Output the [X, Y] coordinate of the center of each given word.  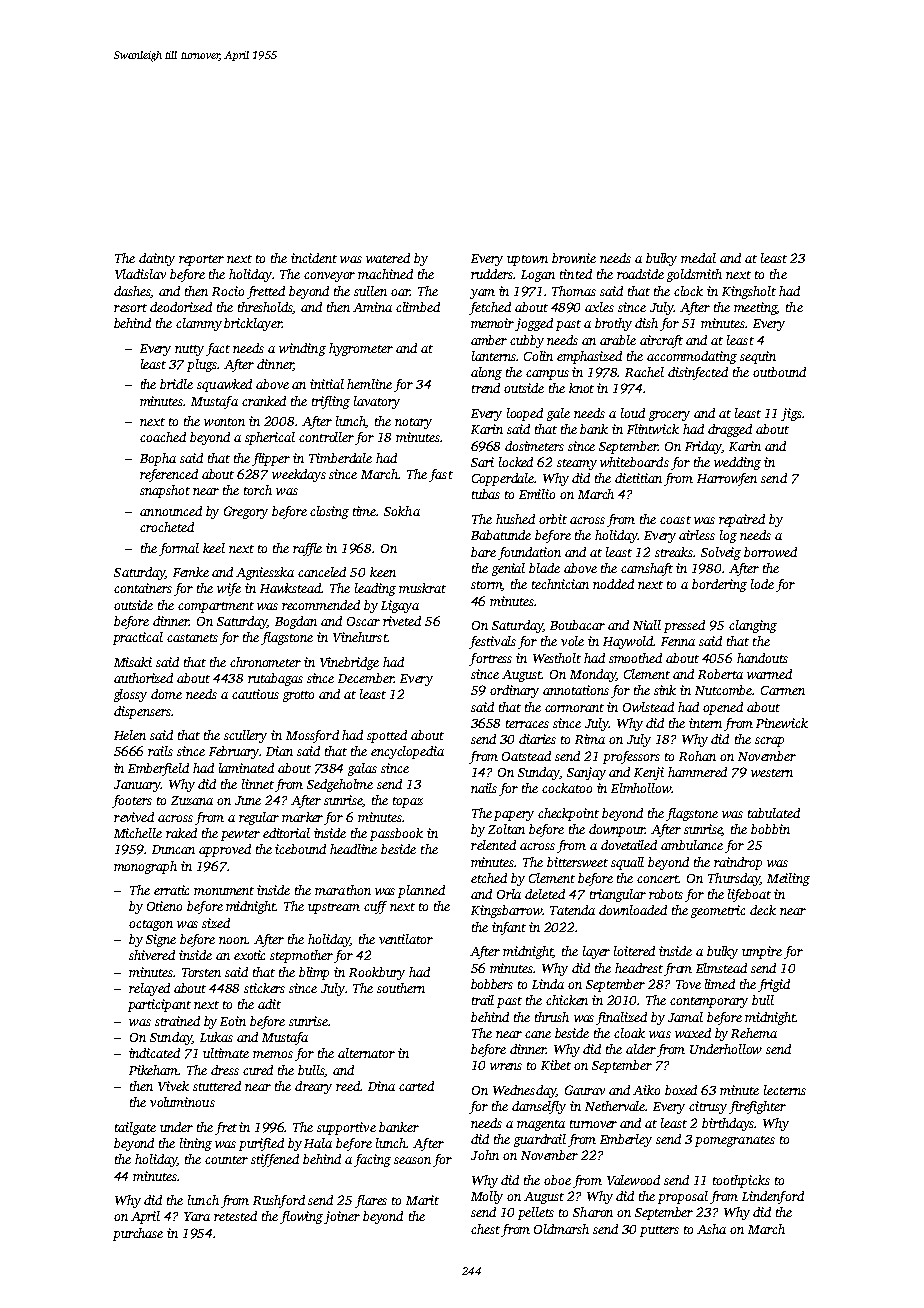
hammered [697, 772]
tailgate [135, 1128]
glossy [130, 695]
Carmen [783, 690]
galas [362, 769]
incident [314, 258]
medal [698, 258]
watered [388, 258]
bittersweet [577, 862]
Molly [487, 1197]
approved [225, 850]
